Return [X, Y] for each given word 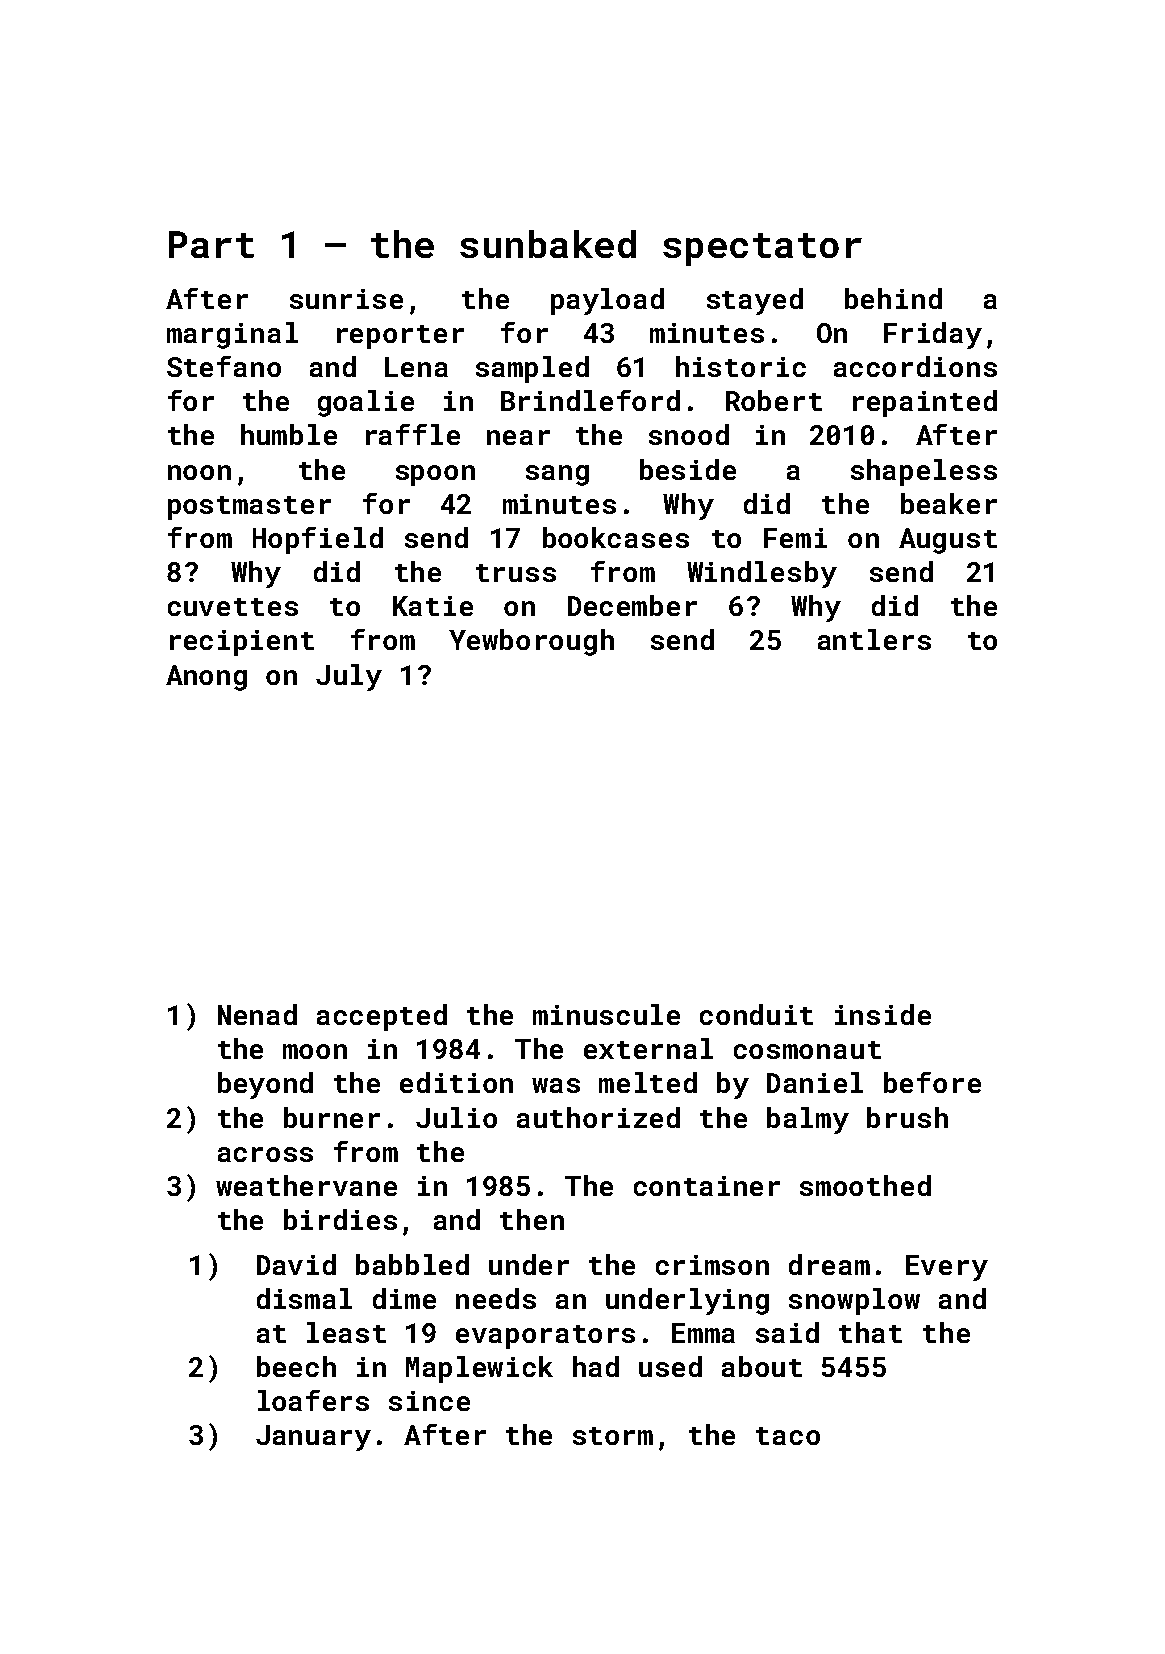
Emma [703, 1333]
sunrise [346, 299]
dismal [304, 1298]
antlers [874, 639]
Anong [206, 678]
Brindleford [590, 400]
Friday [933, 335]
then [532, 1219]
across [265, 1154]
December [632, 605]
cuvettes [233, 607]
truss [516, 573]
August [948, 541]
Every [947, 1268]
